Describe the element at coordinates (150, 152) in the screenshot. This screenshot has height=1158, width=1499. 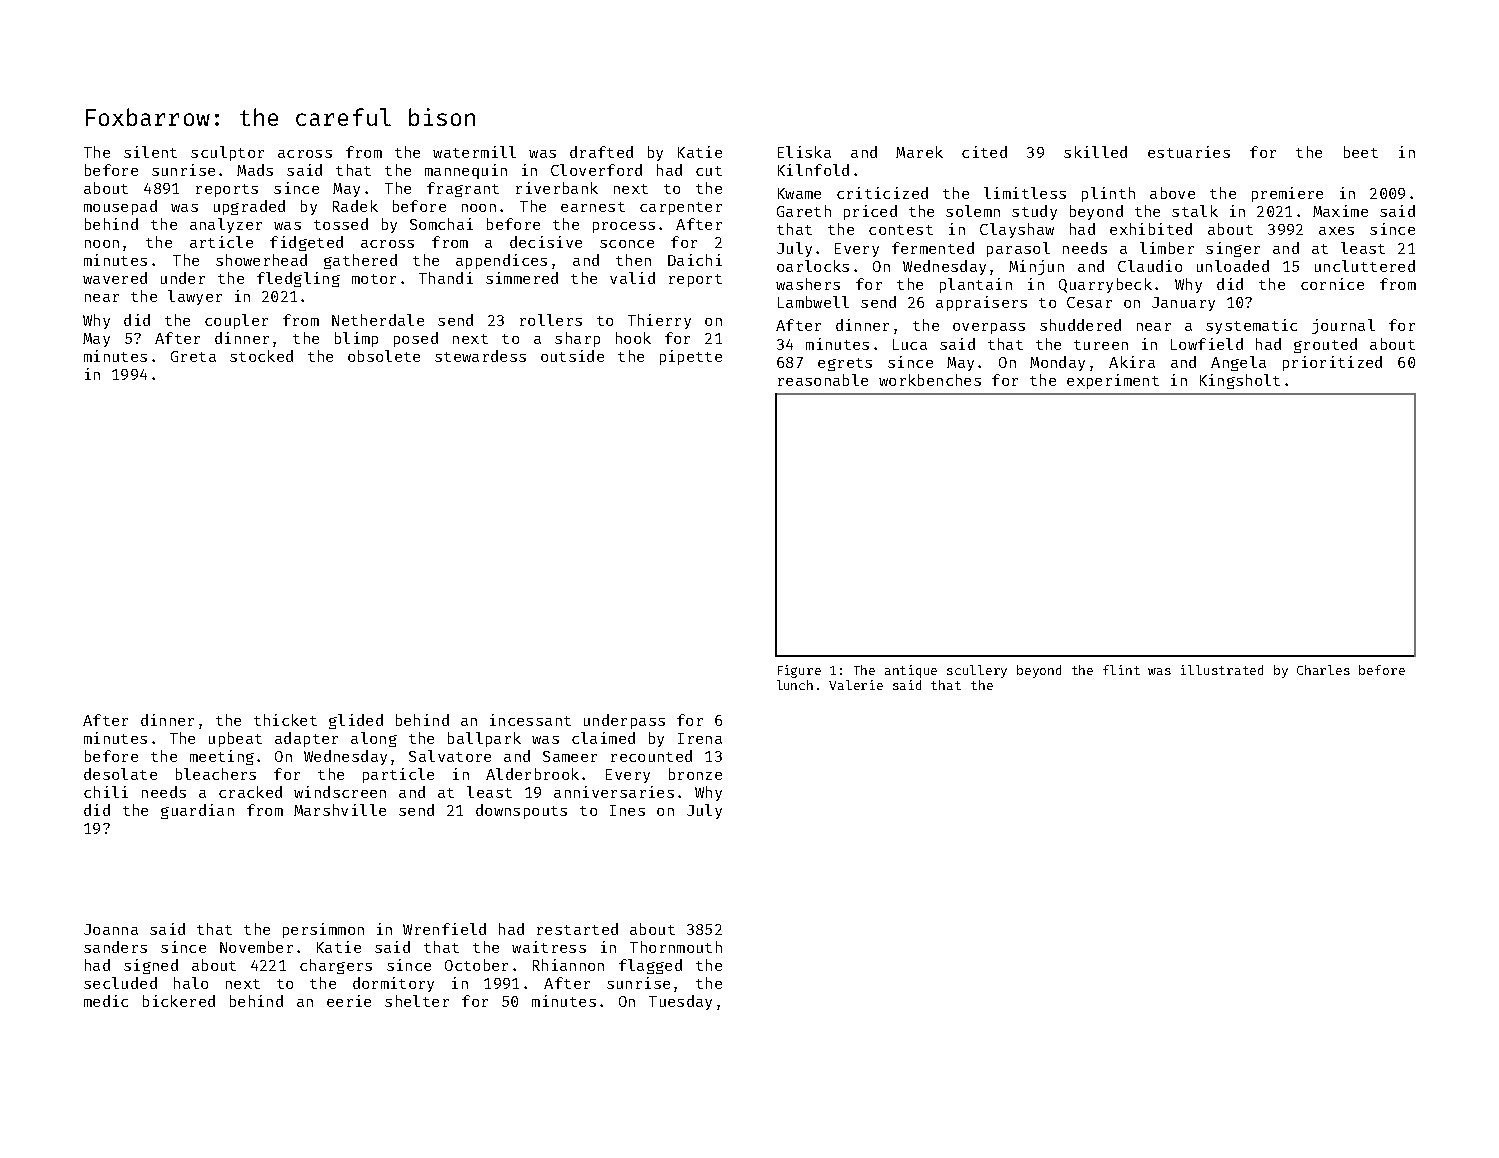
I see `silent` at that location.
